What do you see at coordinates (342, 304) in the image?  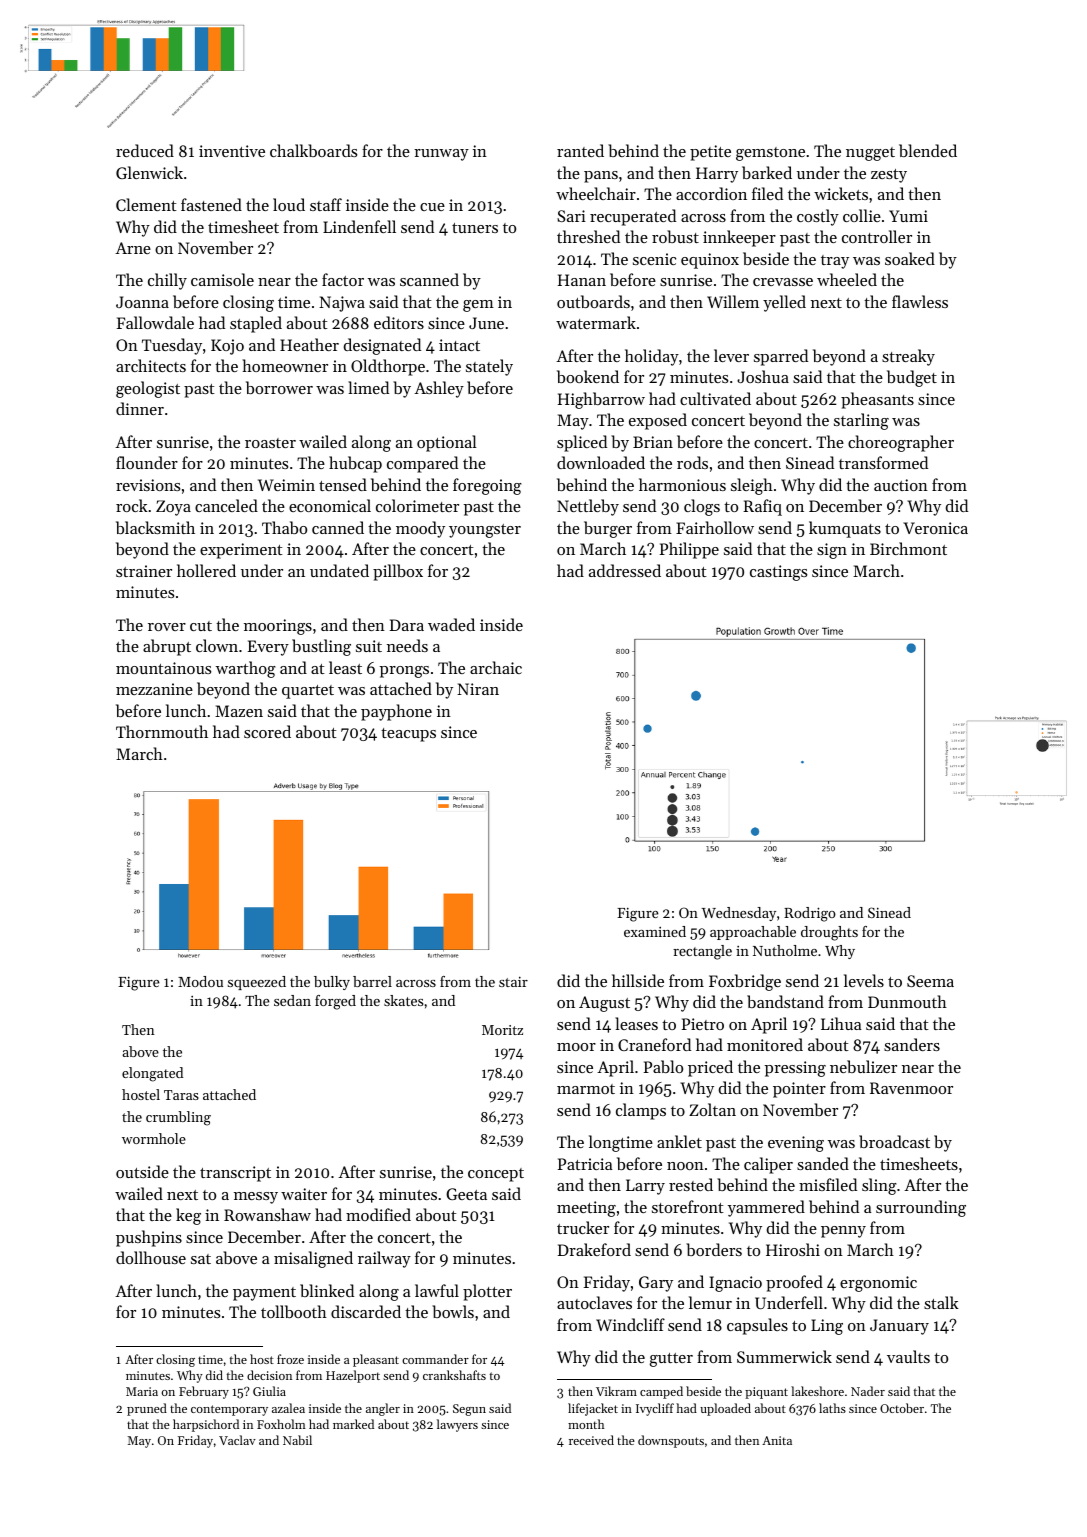 I see `Najwa` at bounding box center [342, 304].
